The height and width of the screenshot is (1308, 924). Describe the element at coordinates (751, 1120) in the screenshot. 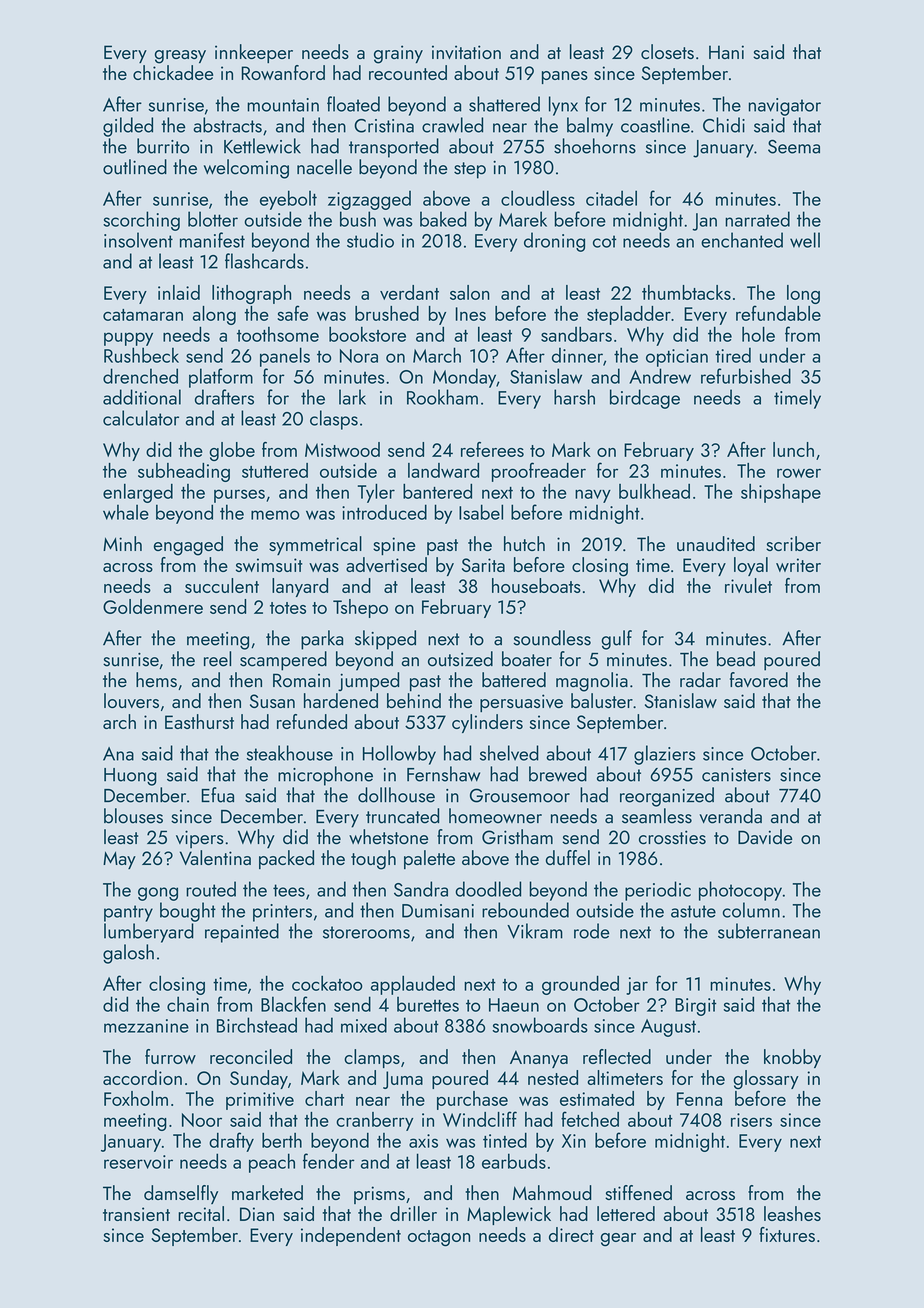

I see `risers` at that location.
